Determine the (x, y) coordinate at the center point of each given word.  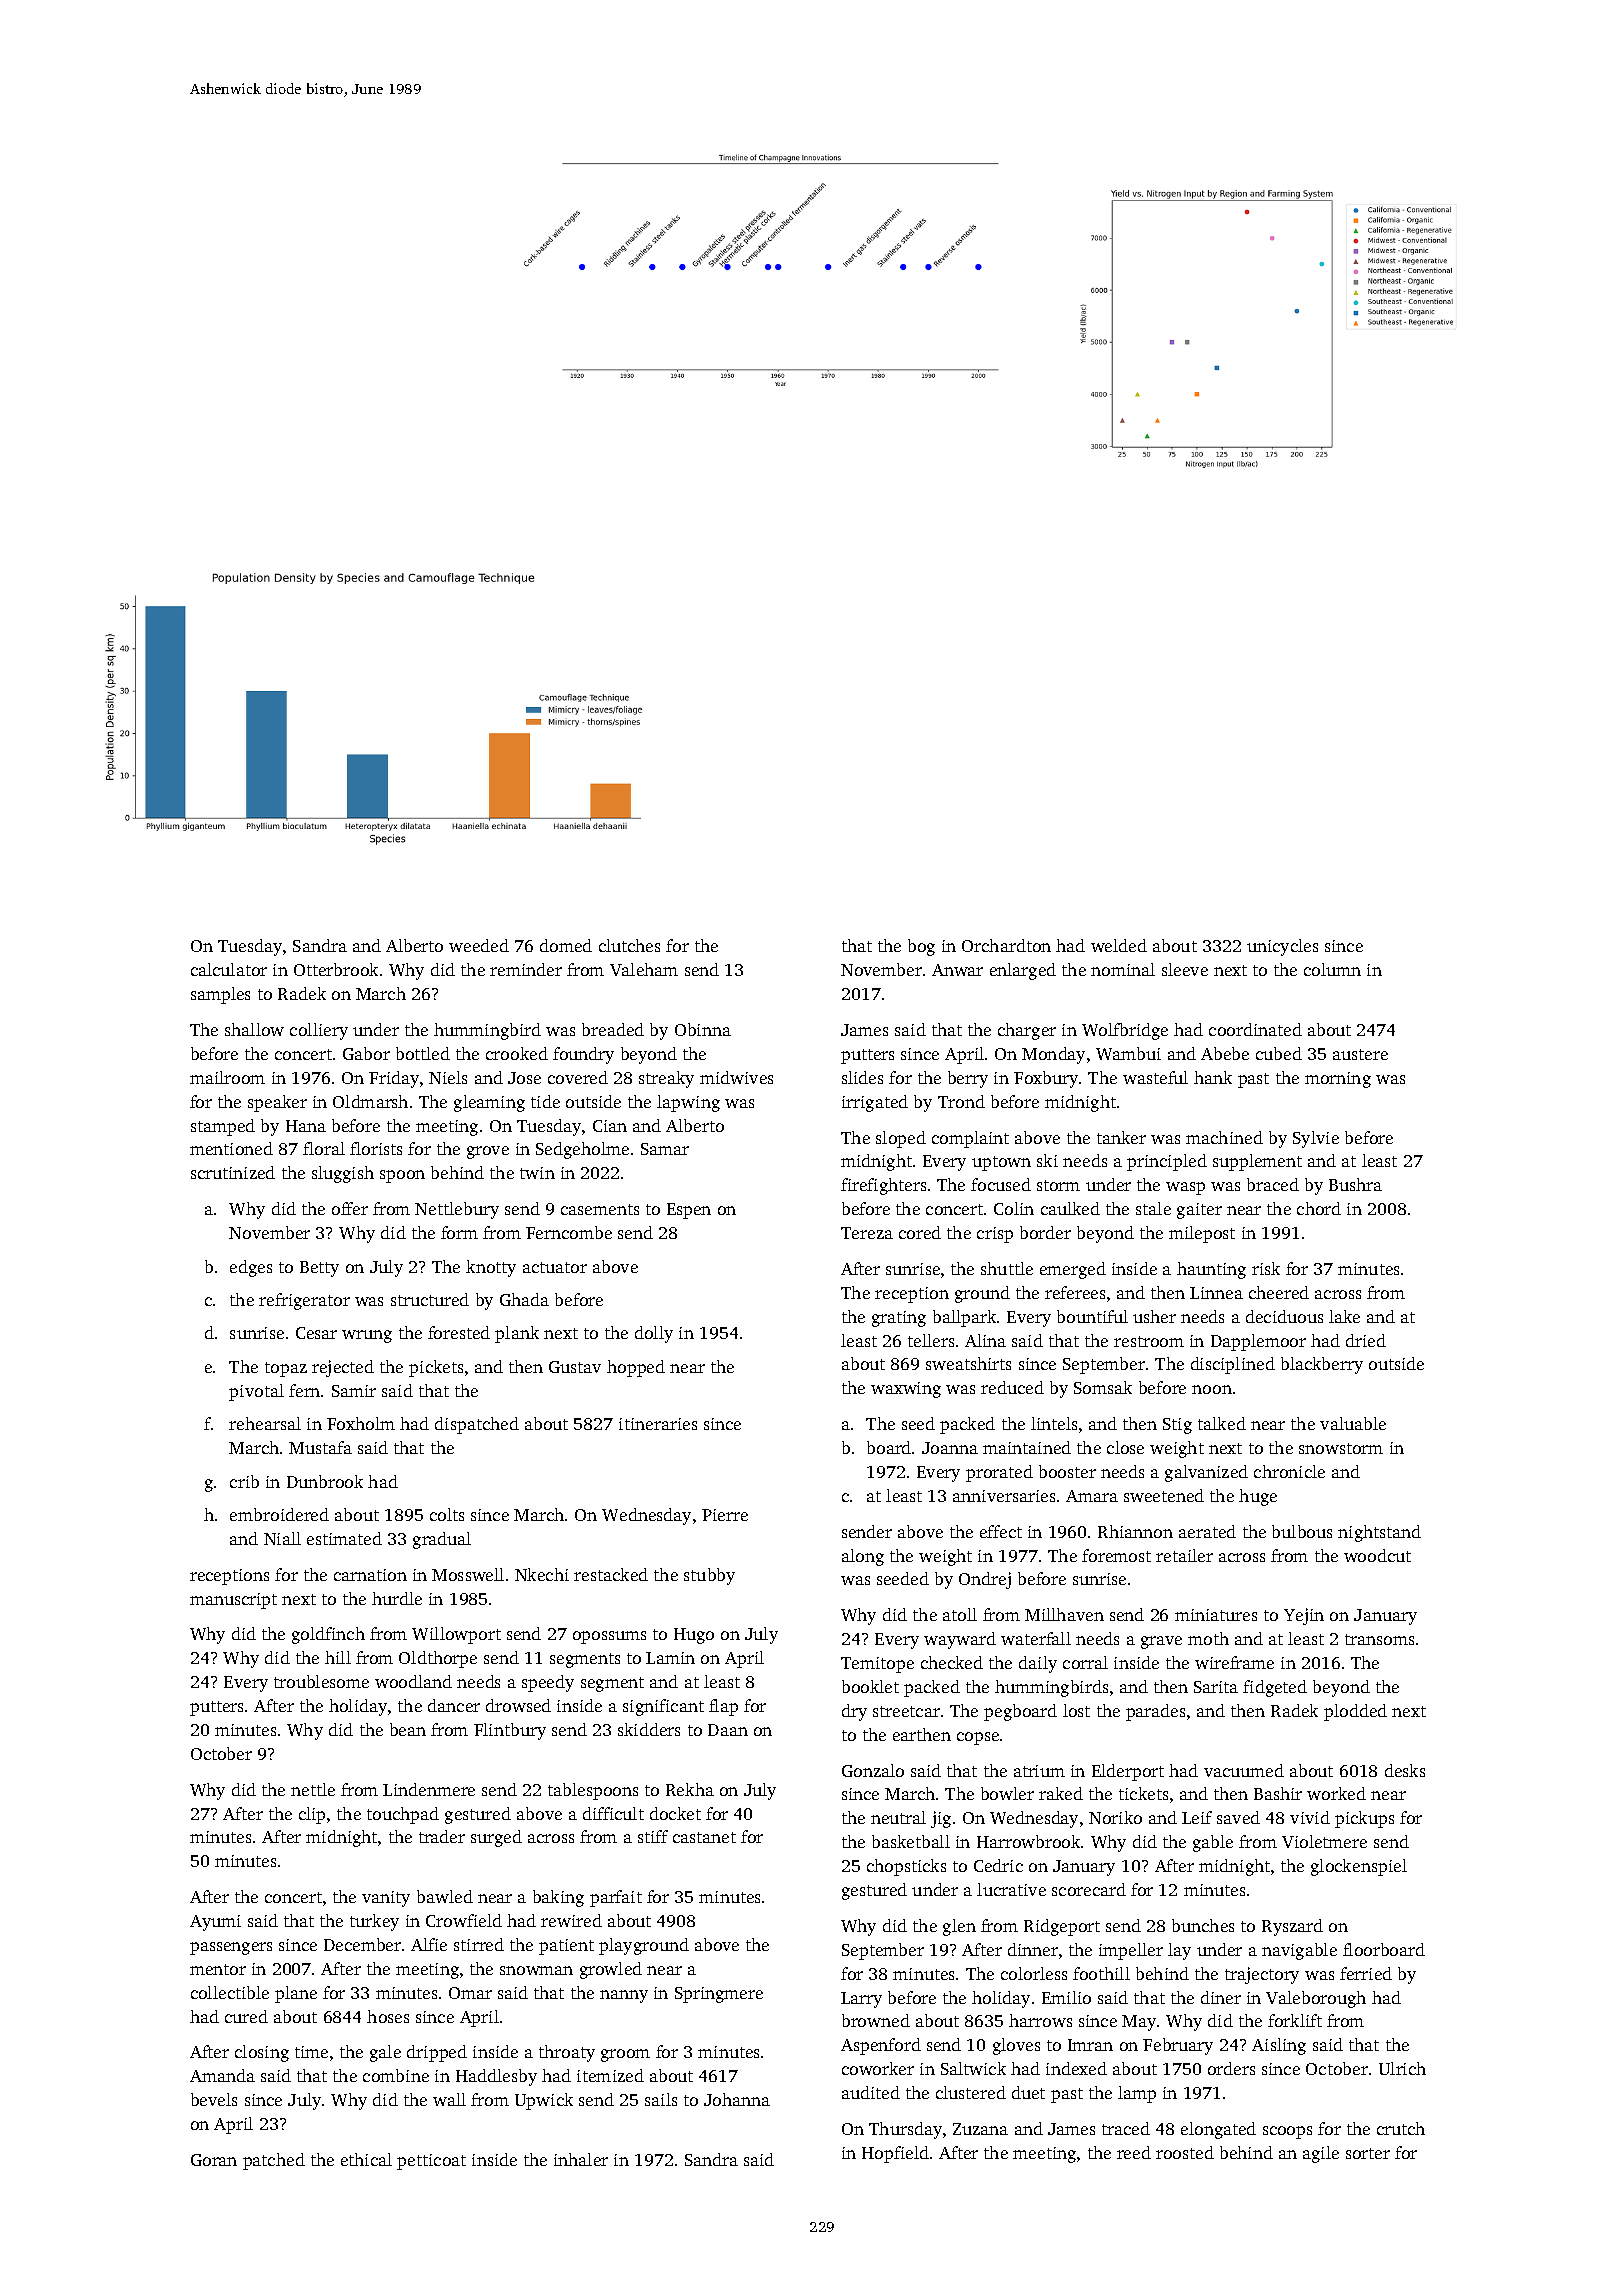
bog (921, 947)
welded (1119, 945)
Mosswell (468, 1574)
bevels (214, 2099)
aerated (1207, 1531)
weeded (479, 945)
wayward (960, 1640)
